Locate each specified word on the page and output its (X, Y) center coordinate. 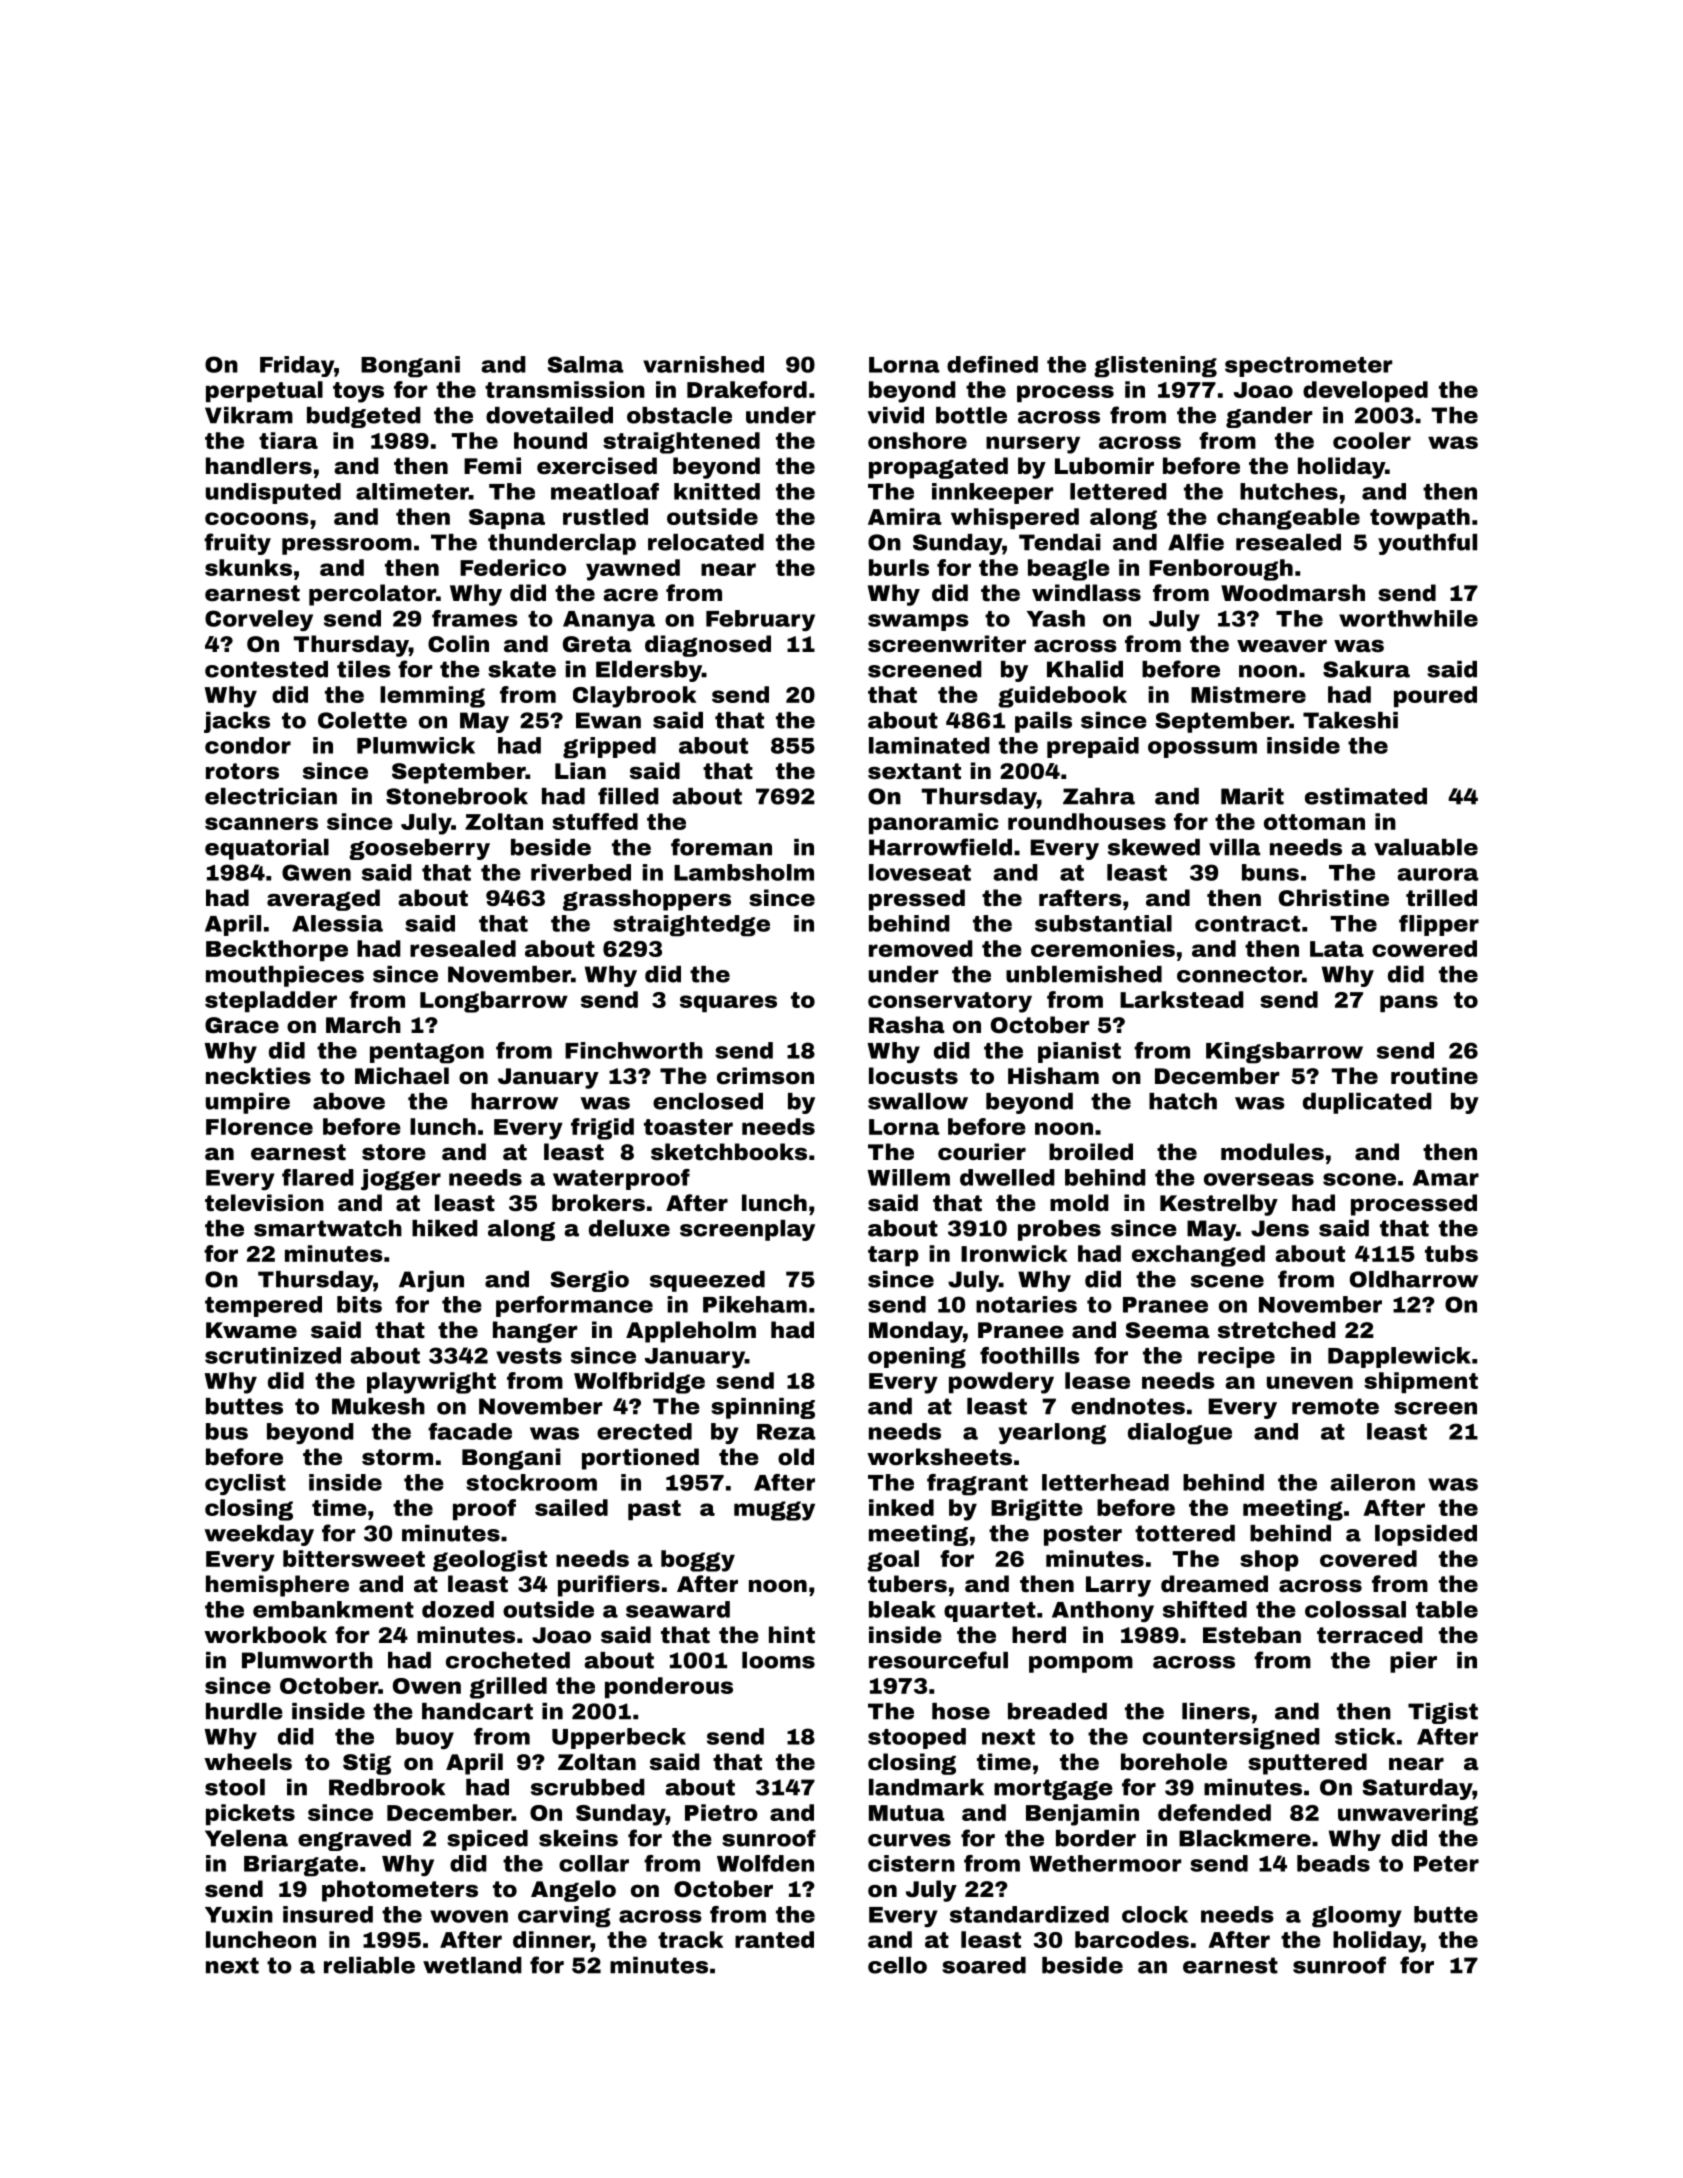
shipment (1421, 1382)
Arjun (431, 1281)
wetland (472, 1965)
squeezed (707, 1281)
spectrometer (1308, 367)
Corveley (259, 620)
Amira (905, 516)
